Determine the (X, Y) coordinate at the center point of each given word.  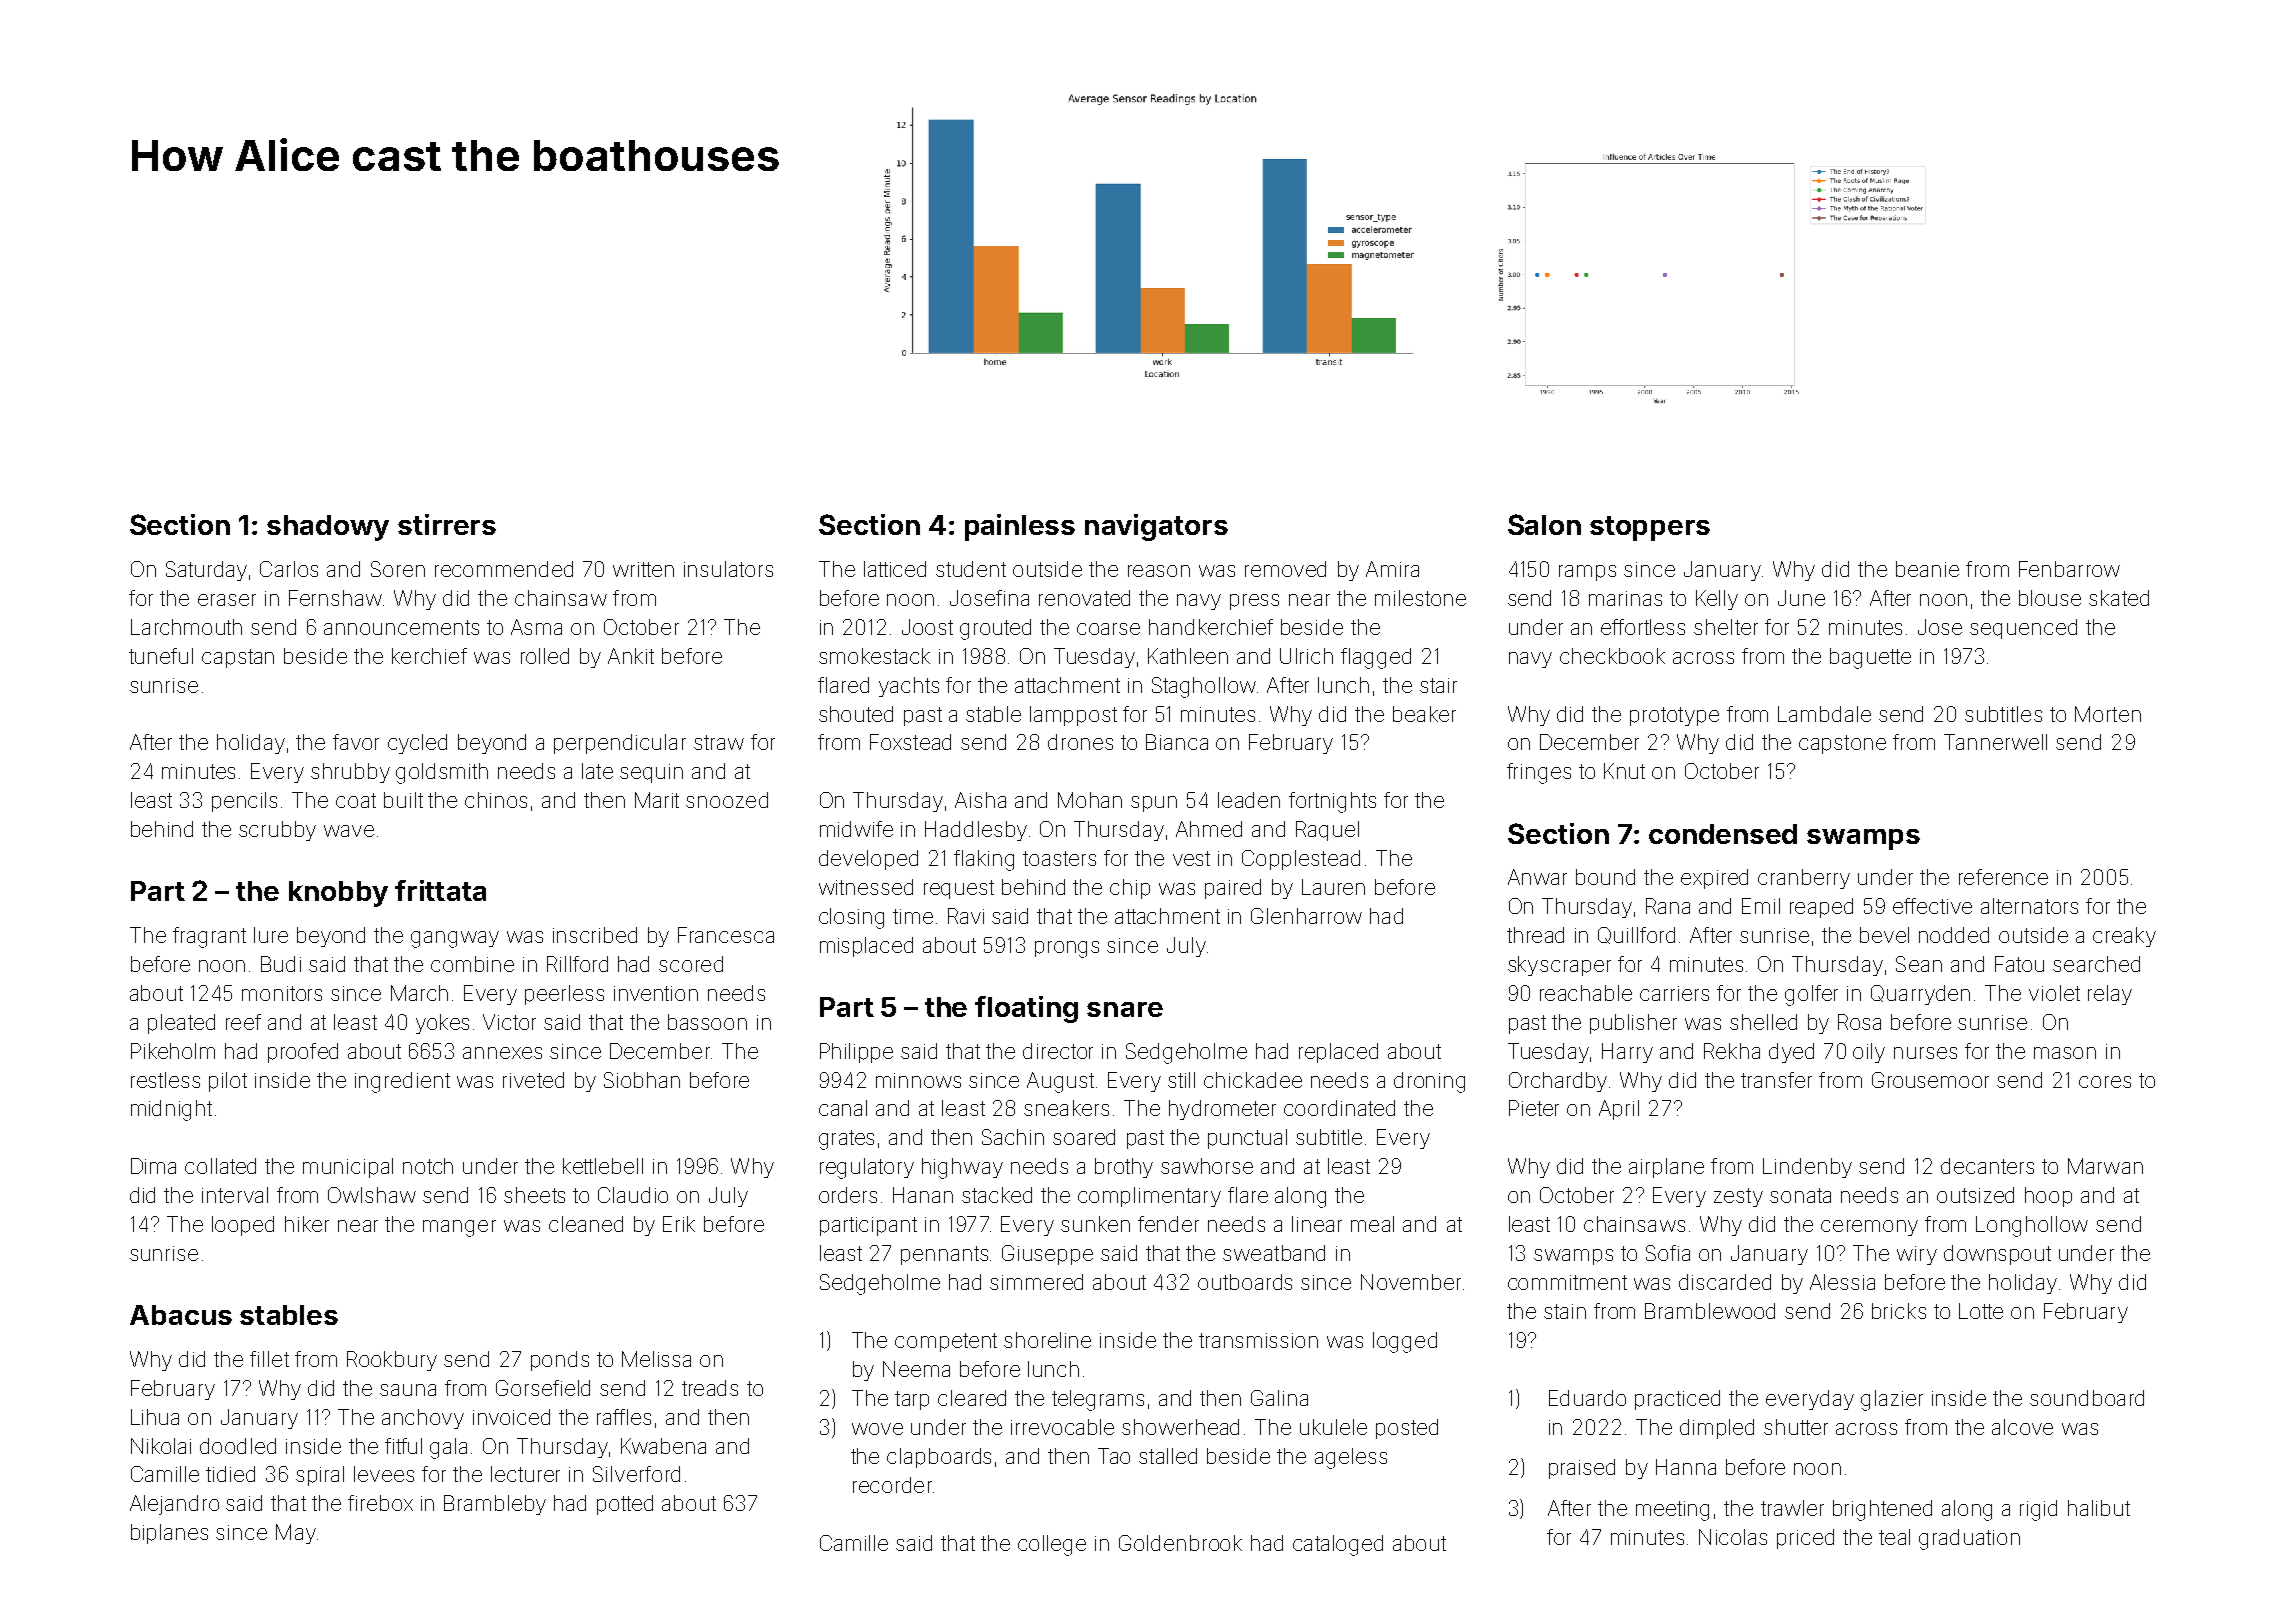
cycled (417, 744)
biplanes (169, 1534)
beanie (1927, 569)
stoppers (1650, 528)
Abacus (181, 1315)
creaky (2124, 937)
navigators (1156, 527)
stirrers (447, 524)
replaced (1338, 1053)
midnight (171, 1110)
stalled (1168, 1456)
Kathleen (1188, 656)
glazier (1892, 1400)
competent (946, 1342)
